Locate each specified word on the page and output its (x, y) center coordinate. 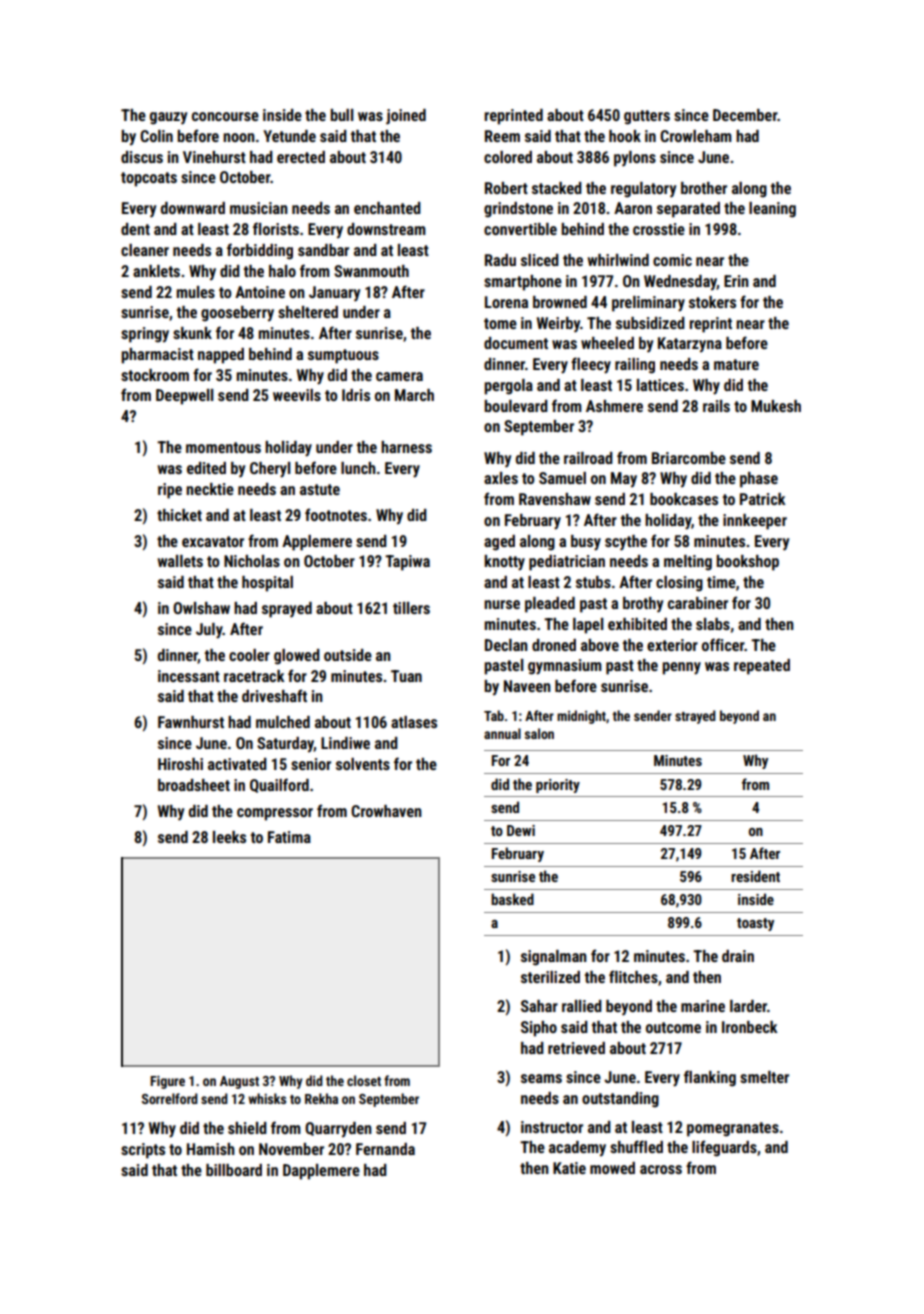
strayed (695, 717)
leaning (772, 210)
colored (508, 157)
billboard (234, 1170)
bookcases (684, 499)
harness (406, 447)
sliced (540, 260)
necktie (210, 489)
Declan (506, 645)
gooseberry (237, 314)
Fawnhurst (191, 722)
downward (193, 208)
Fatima (289, 837)
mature (736, 364)
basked (512, 899)
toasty (755, 924)
